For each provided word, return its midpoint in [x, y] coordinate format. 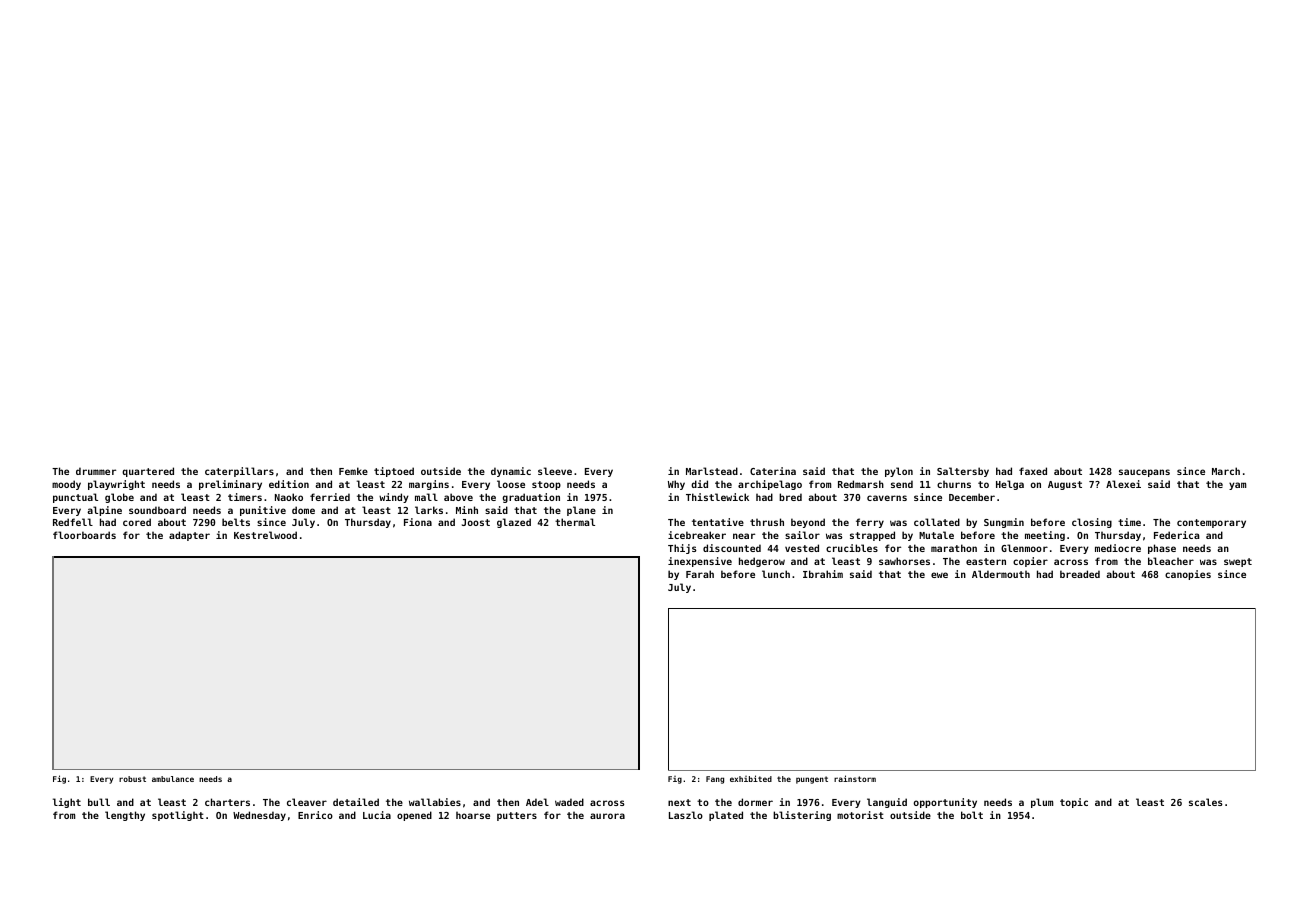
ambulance [173, 779]
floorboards [84, 535]
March [1226, 471]
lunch [776, 574]
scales [1206, 802]
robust [132, 779]
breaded [1080, 574]
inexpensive [700, 562]
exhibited [751, 778]
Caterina [773, 471]
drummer [96, 471]
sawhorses [904, 561]
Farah [700, 574]
